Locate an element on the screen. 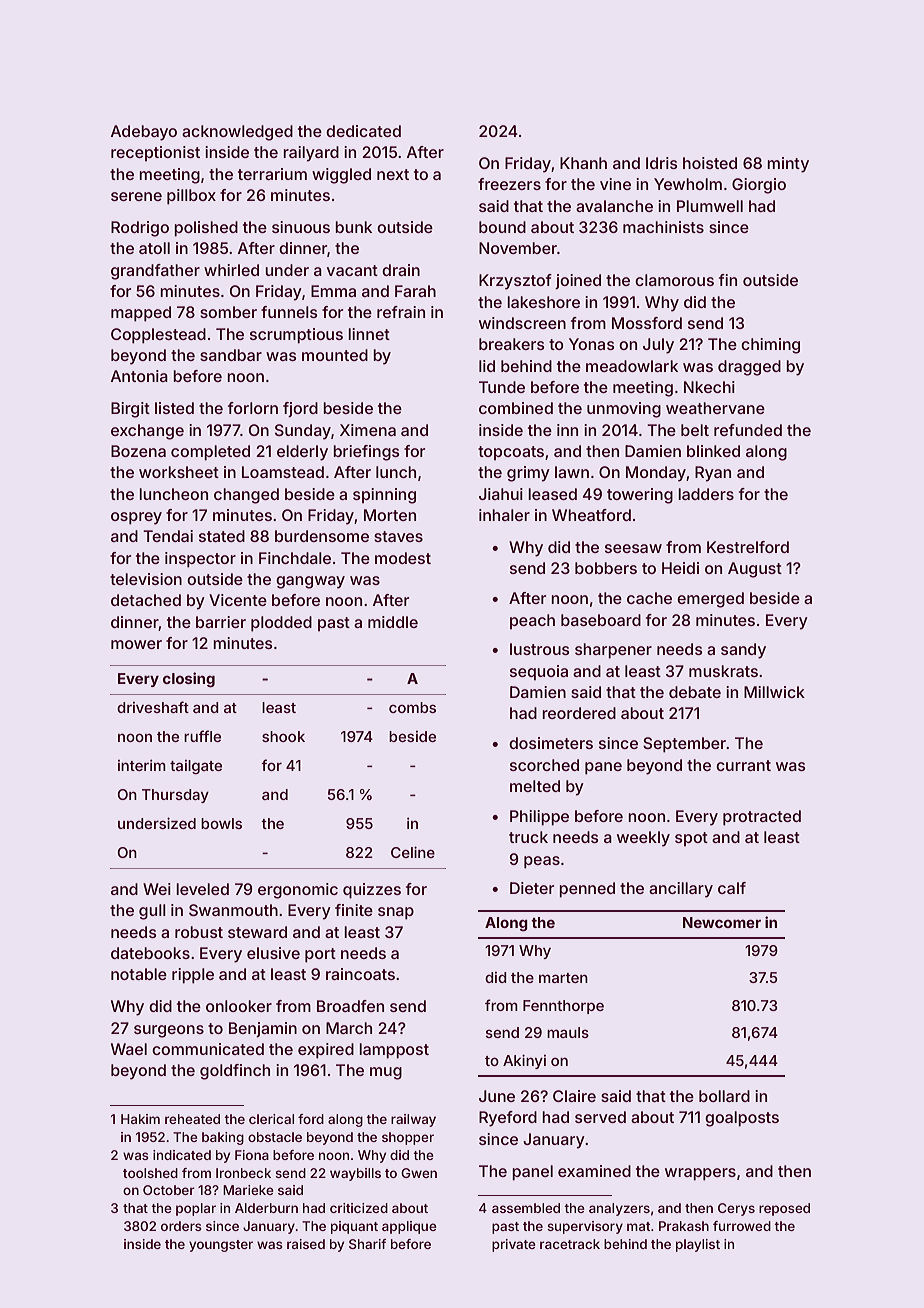 Image resolution: width=924 pixels, height=1308 pixels. refunded is located at coordinates (748, 430).
